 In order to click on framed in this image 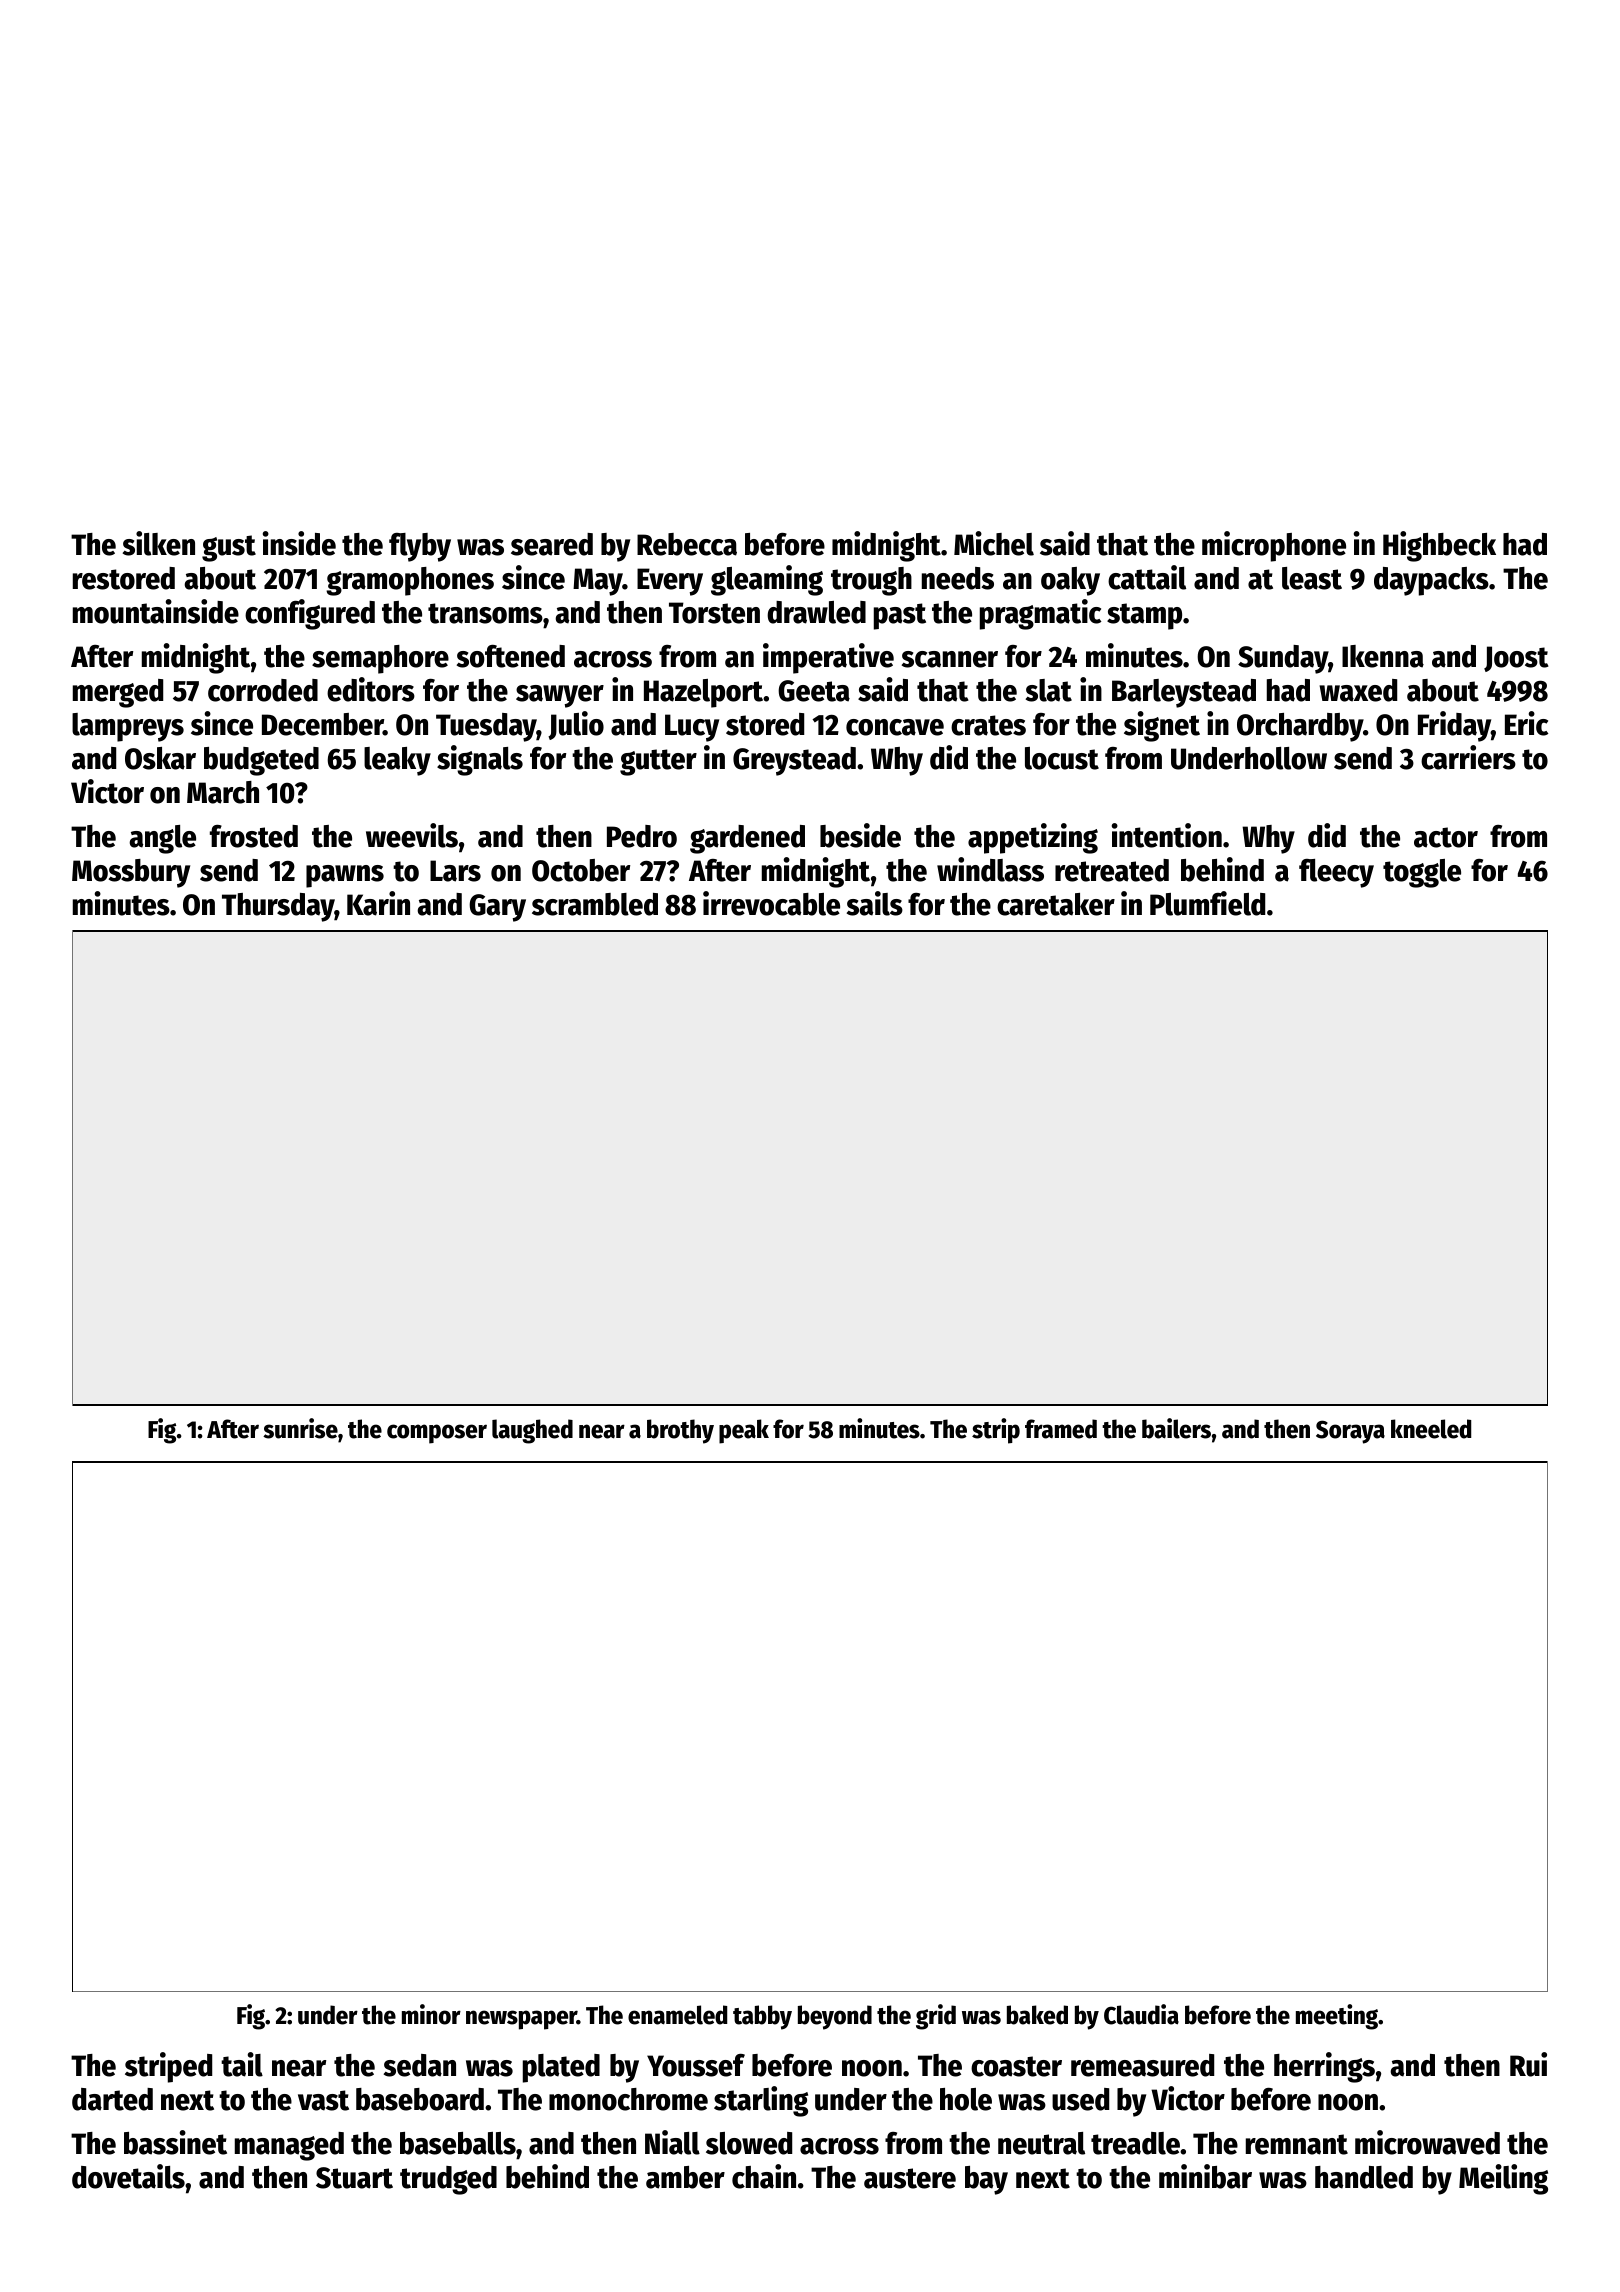, I will do `click(1061, 1429)`.
